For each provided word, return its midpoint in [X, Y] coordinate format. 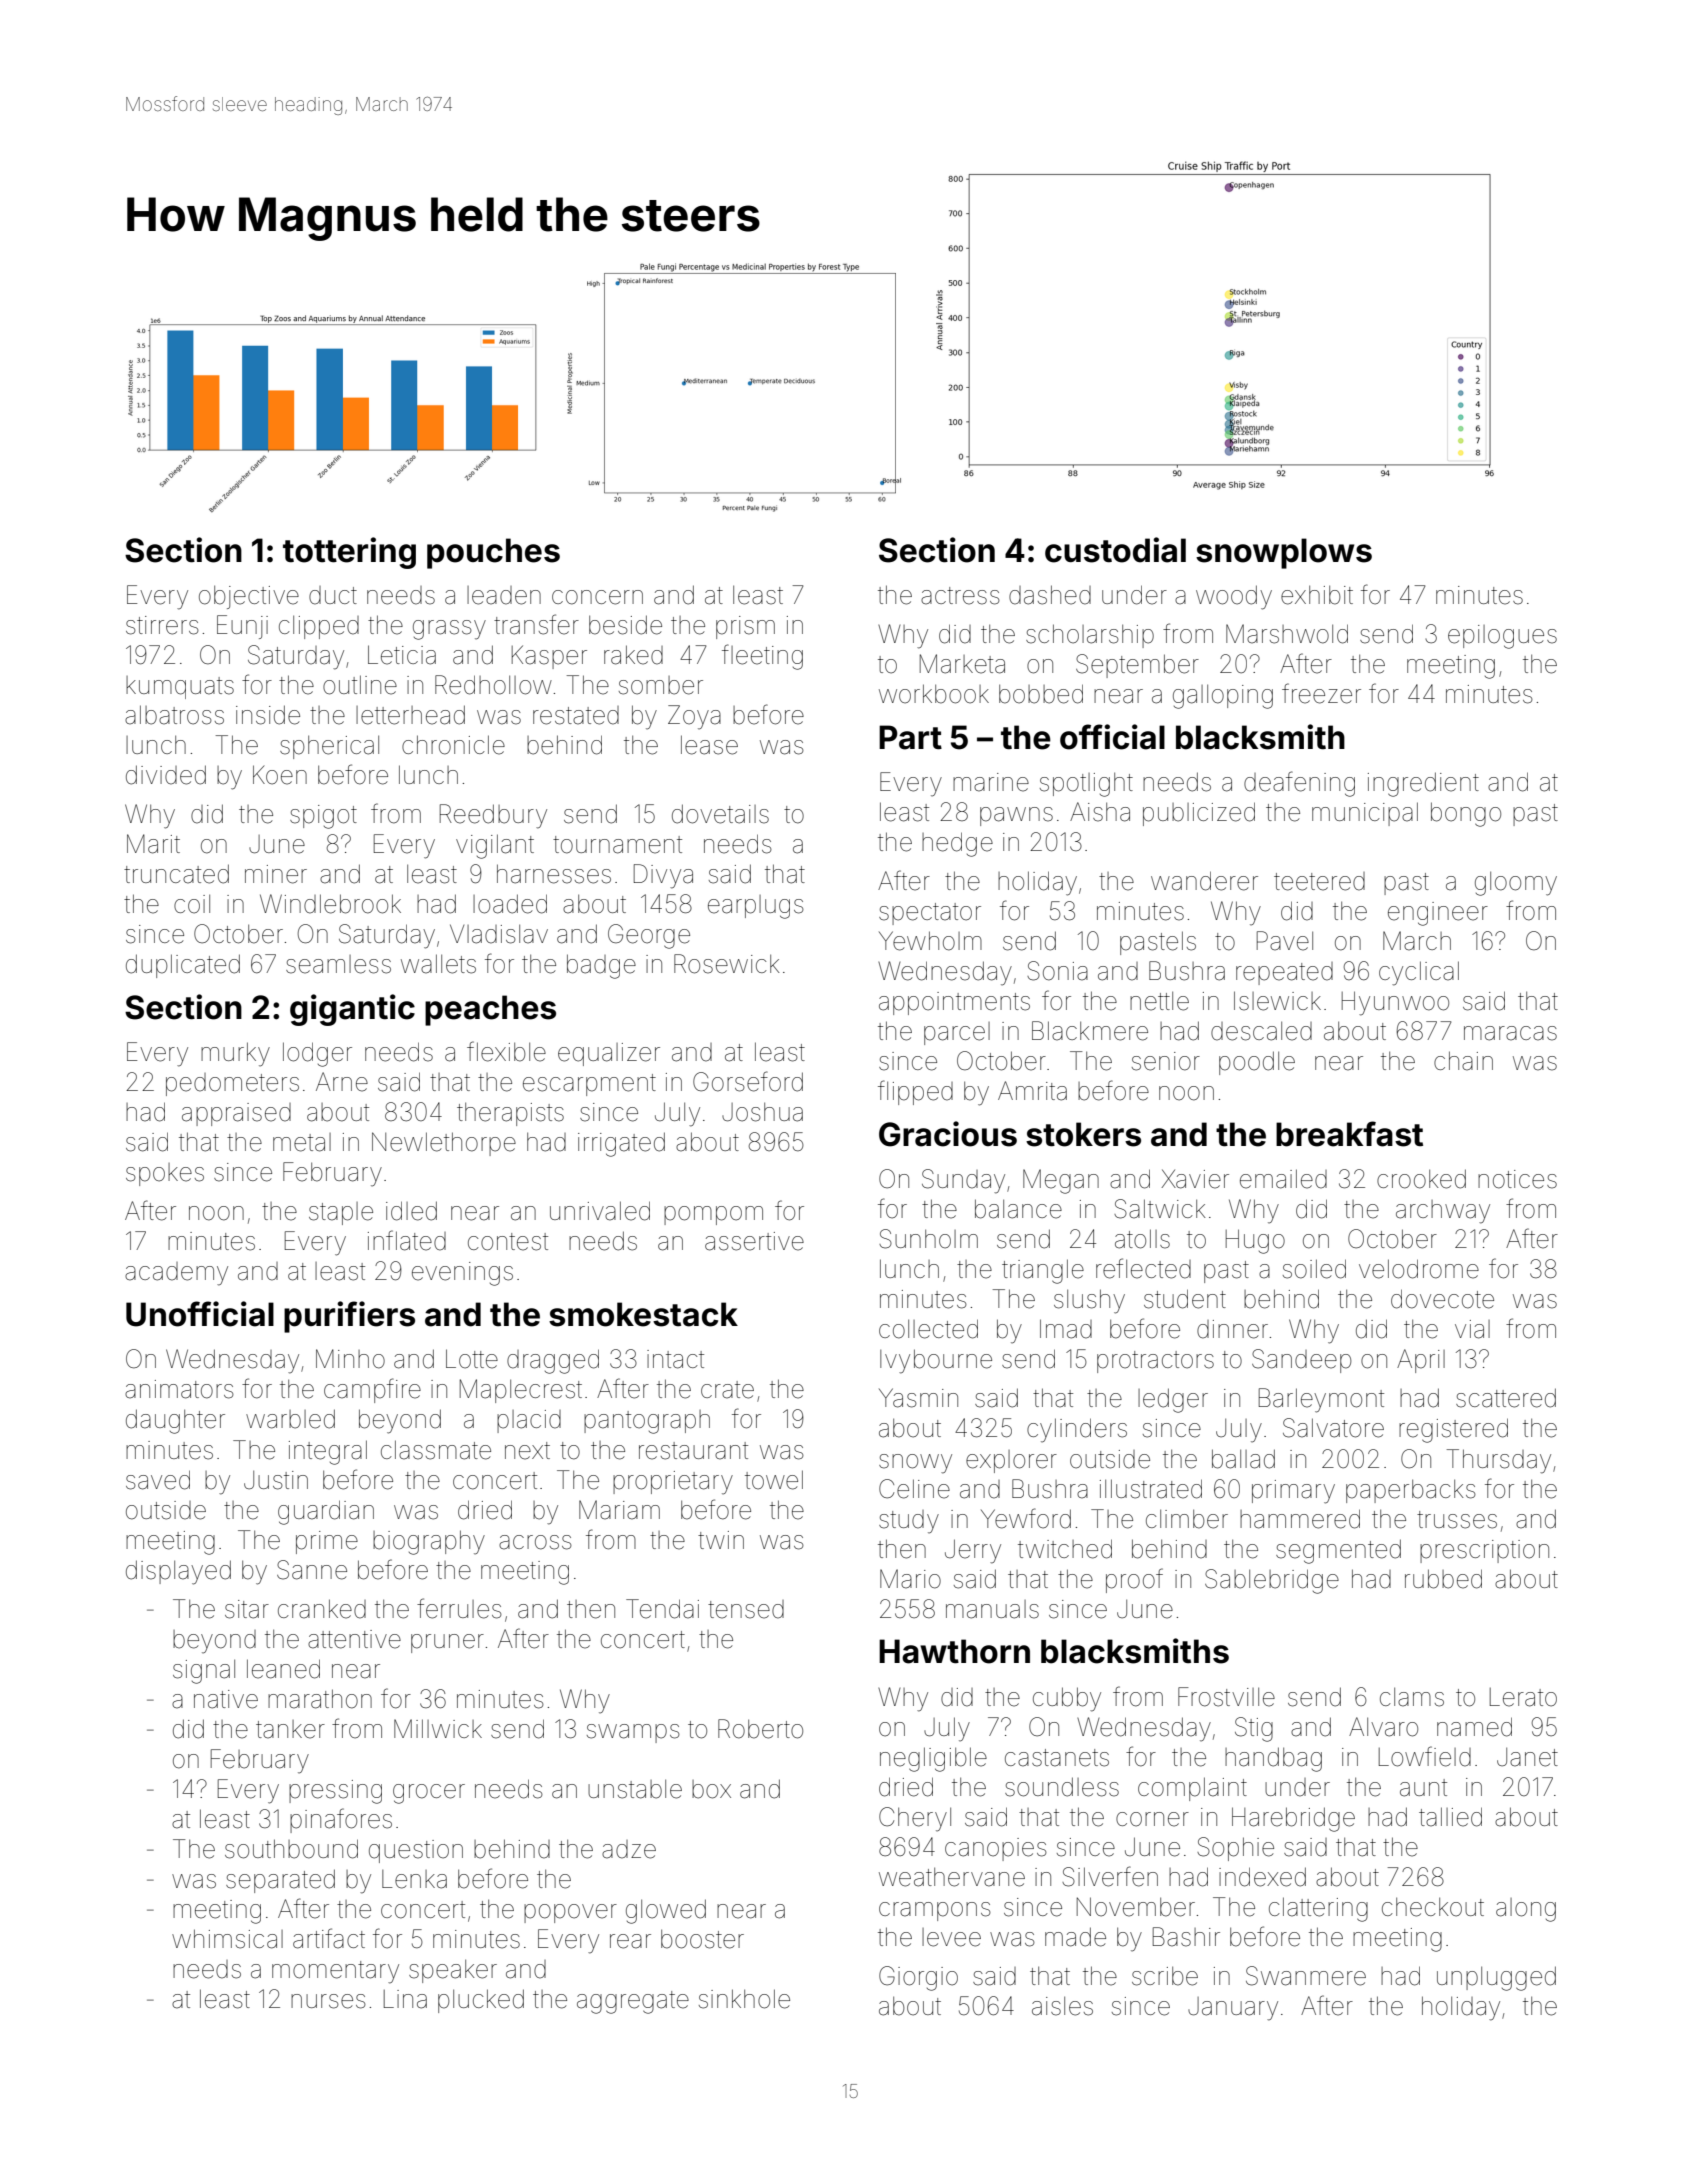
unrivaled [600, 1211]
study [909, 1522]
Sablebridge [1272, 1581]
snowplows [1284, 553]
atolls [1142, 1239]
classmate [436, 1450]
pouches [493, 553]
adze [629, 1849]
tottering [349, 553]
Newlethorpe [444, 1144]
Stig [1254, 1729]
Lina [405, 1999]
